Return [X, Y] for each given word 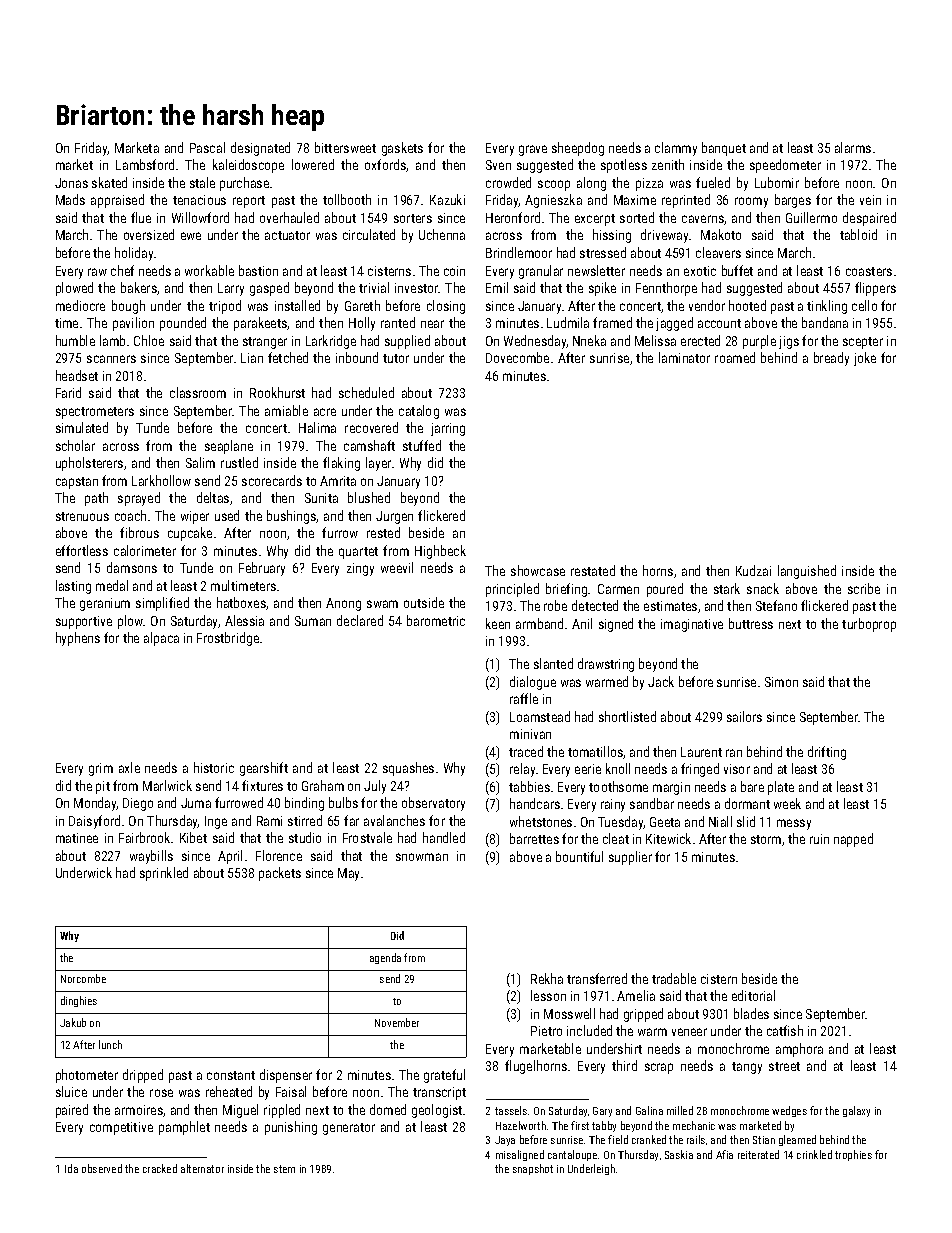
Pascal [207, 147]
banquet [724, 149]
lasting [73, 587]
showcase [538, 570]
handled [444, 837]
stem [284, 1169]
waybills [151, 857]
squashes [408, 769]
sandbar [652, 803]
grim [101, 769]
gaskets [402, 149]
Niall [720, 821]
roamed [735, 357]
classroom [198, 392]
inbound [357, 357]
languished [807, 572]
